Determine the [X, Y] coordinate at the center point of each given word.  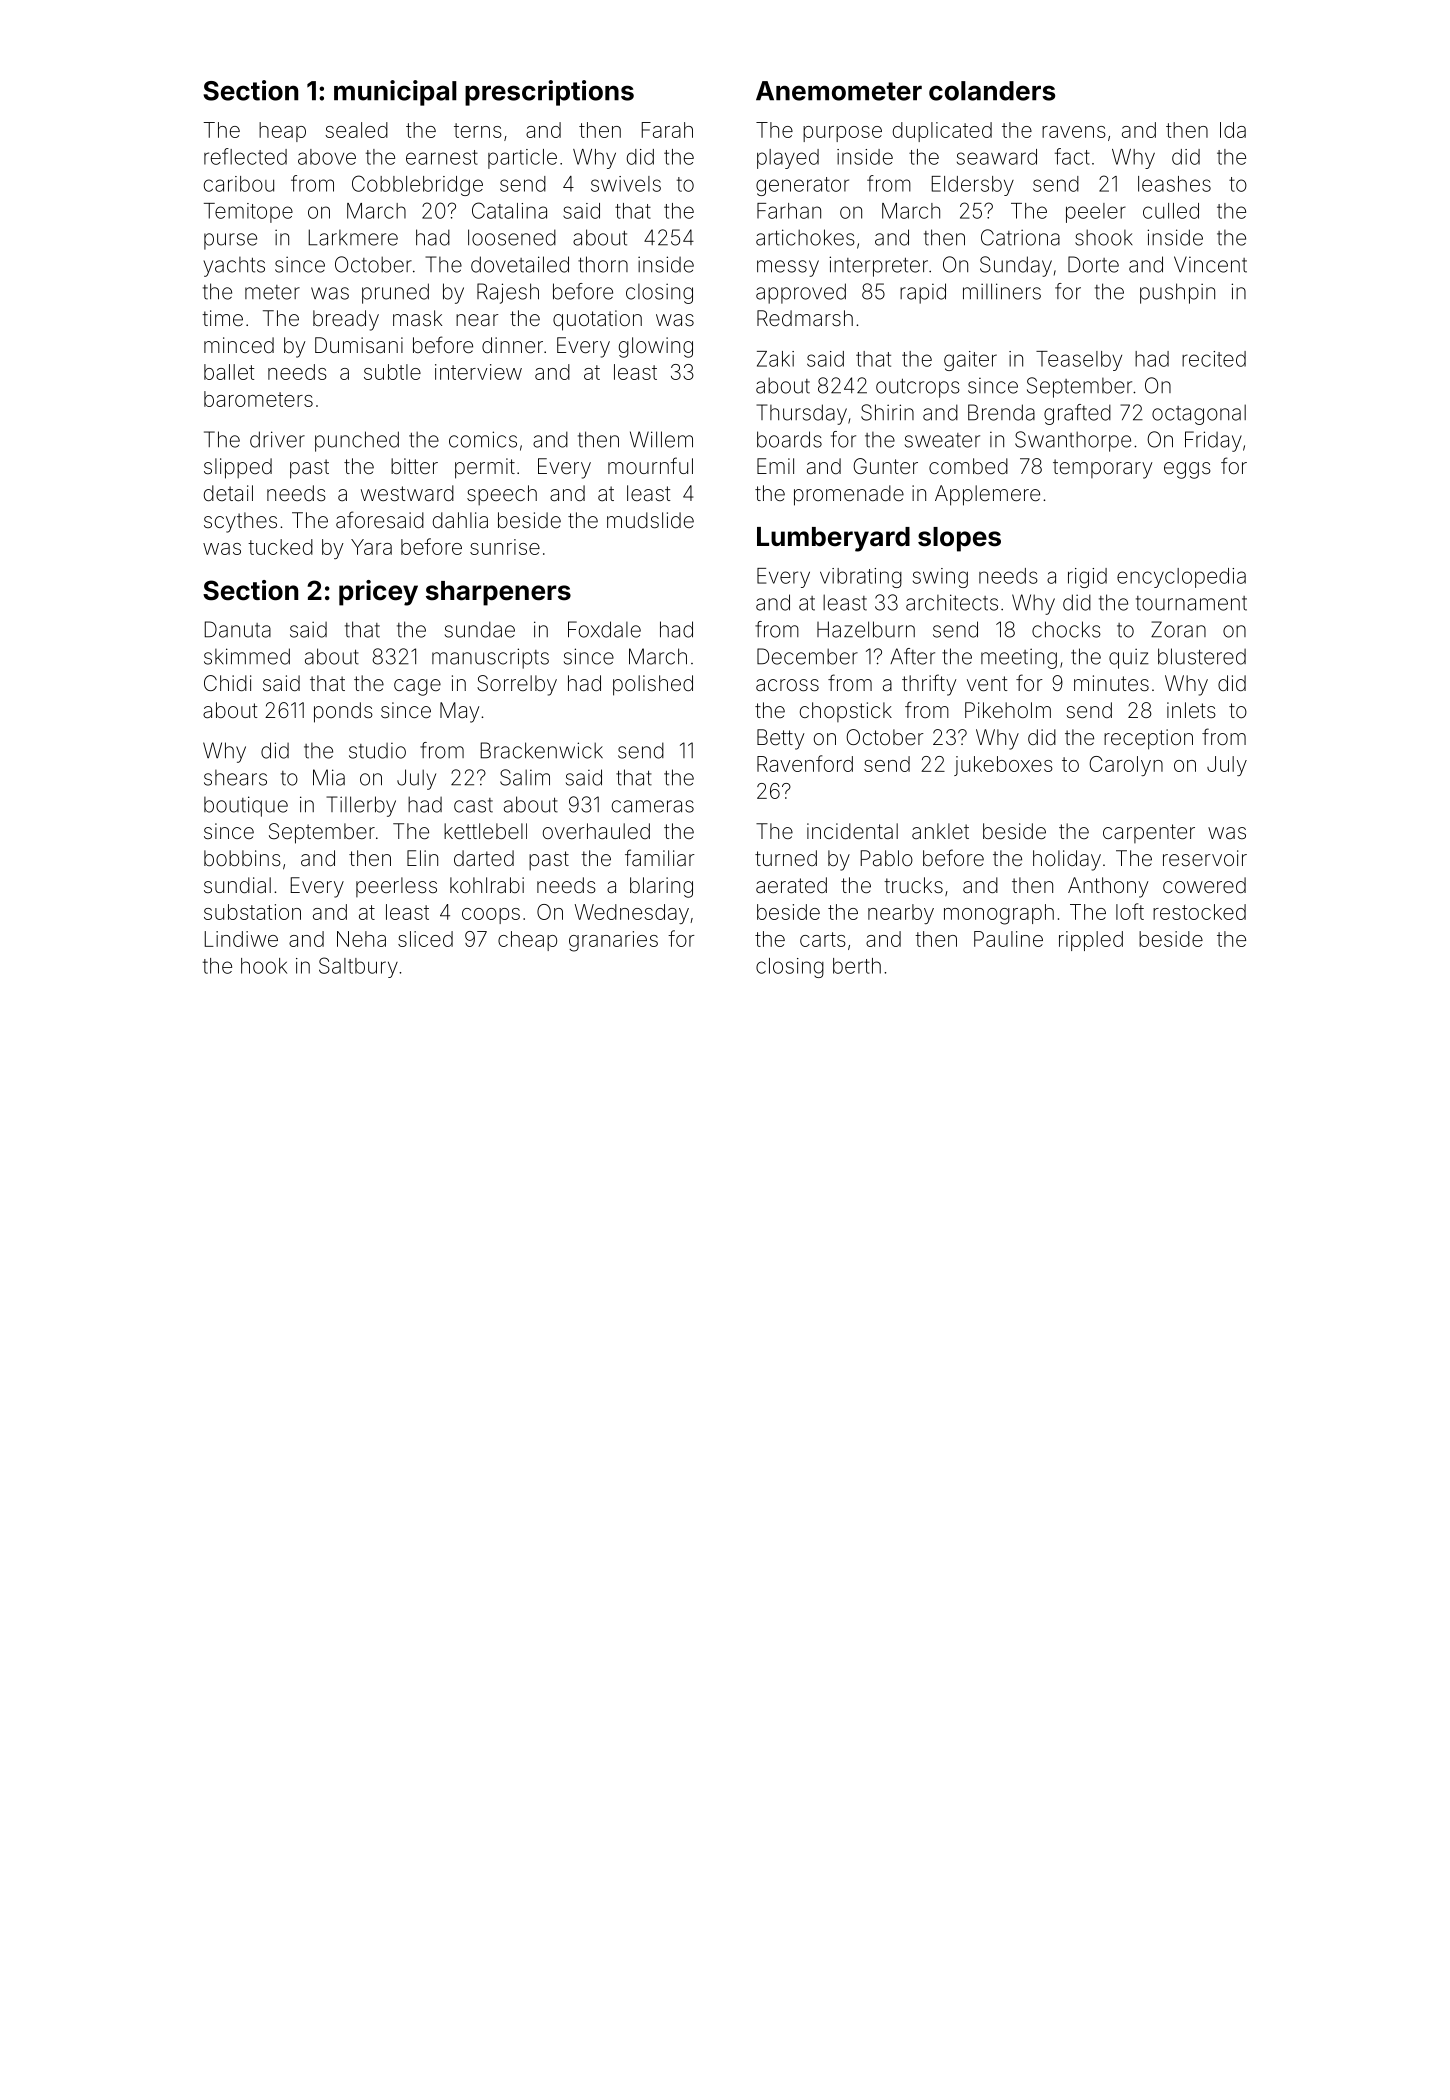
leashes [1174, 184]
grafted [1077, 414]
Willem [661, 439]
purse [230, 241]
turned [786, 858]
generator [802, 186]
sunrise [505, 547]
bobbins [242, 858]
